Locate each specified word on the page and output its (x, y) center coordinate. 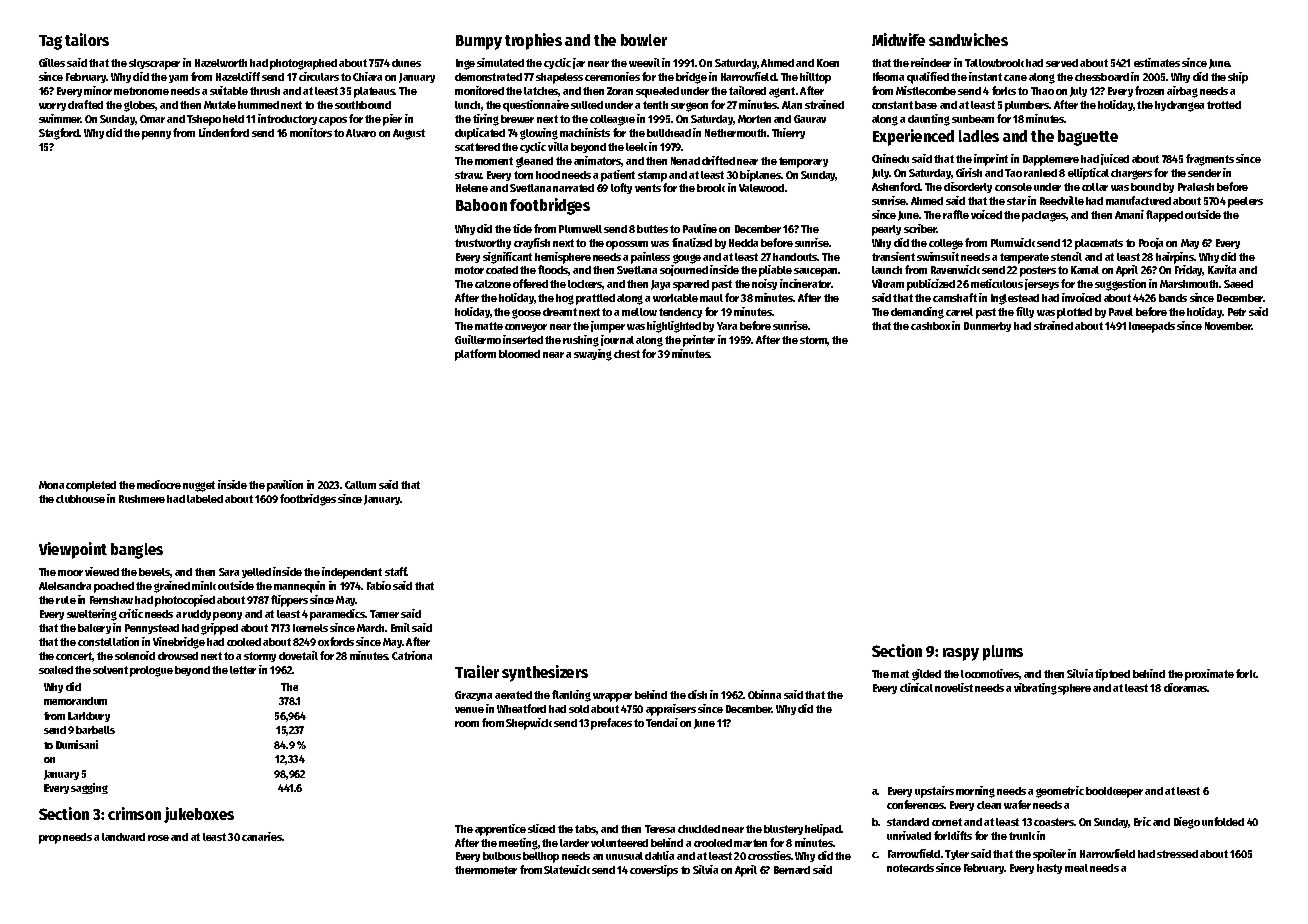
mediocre (159, 484)
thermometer (486, 870)
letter (243, 670)
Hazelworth (221, 63)
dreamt (560, 312)
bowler (644, 40)
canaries (262, 836)
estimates (1157, 62)
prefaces (611, 724)
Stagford (59, 134)
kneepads (1152, 327)
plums (1003, 653)
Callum (360, 485)
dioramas (1186, 687)
